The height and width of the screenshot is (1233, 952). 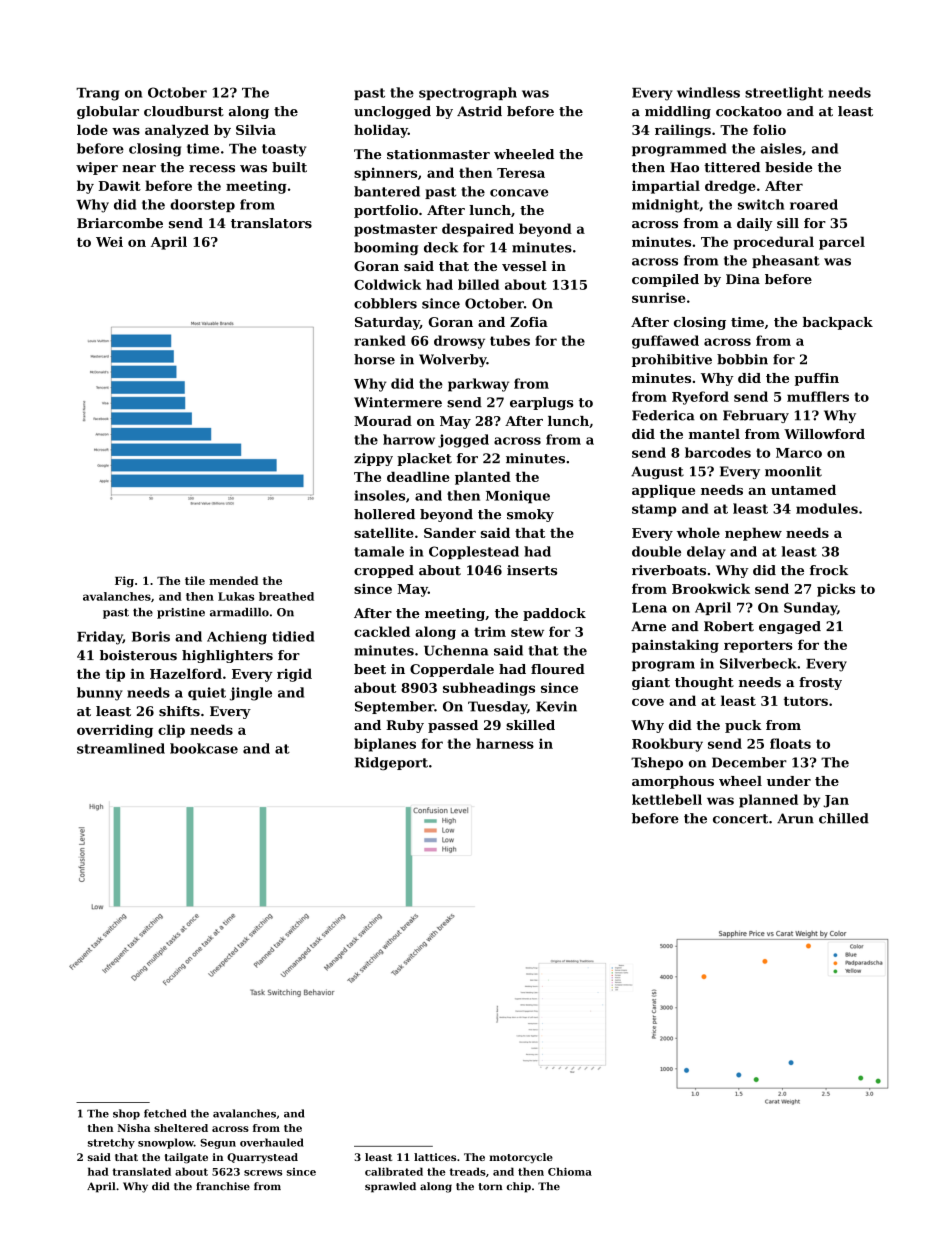 What do you see at coordinates (490, 1187) in the screenshot?
I see `torn` at bounding box center [490, 1187].
